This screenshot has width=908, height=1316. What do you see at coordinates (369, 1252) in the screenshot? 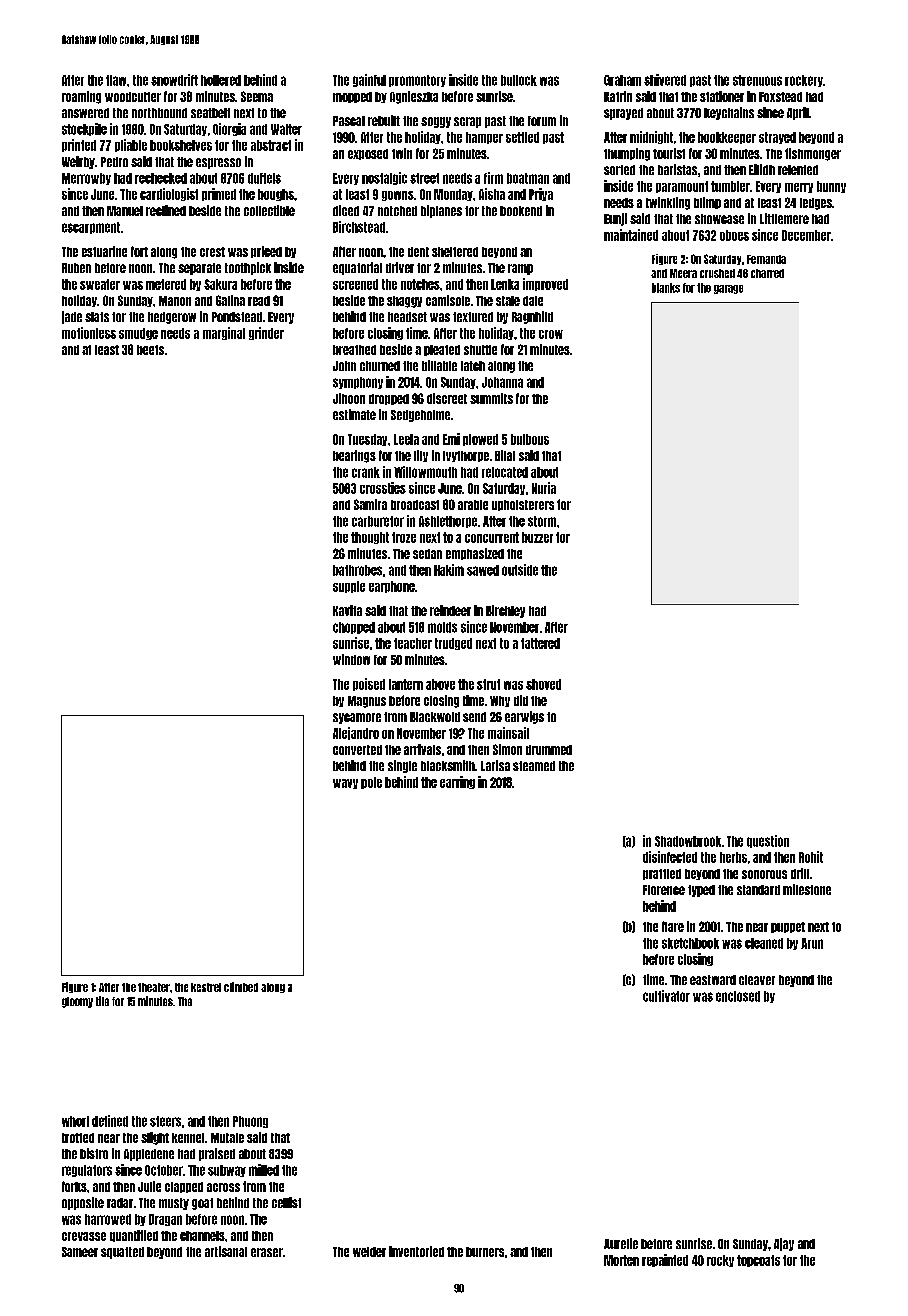
I see `welder` at bounding box center [369, 1252].
